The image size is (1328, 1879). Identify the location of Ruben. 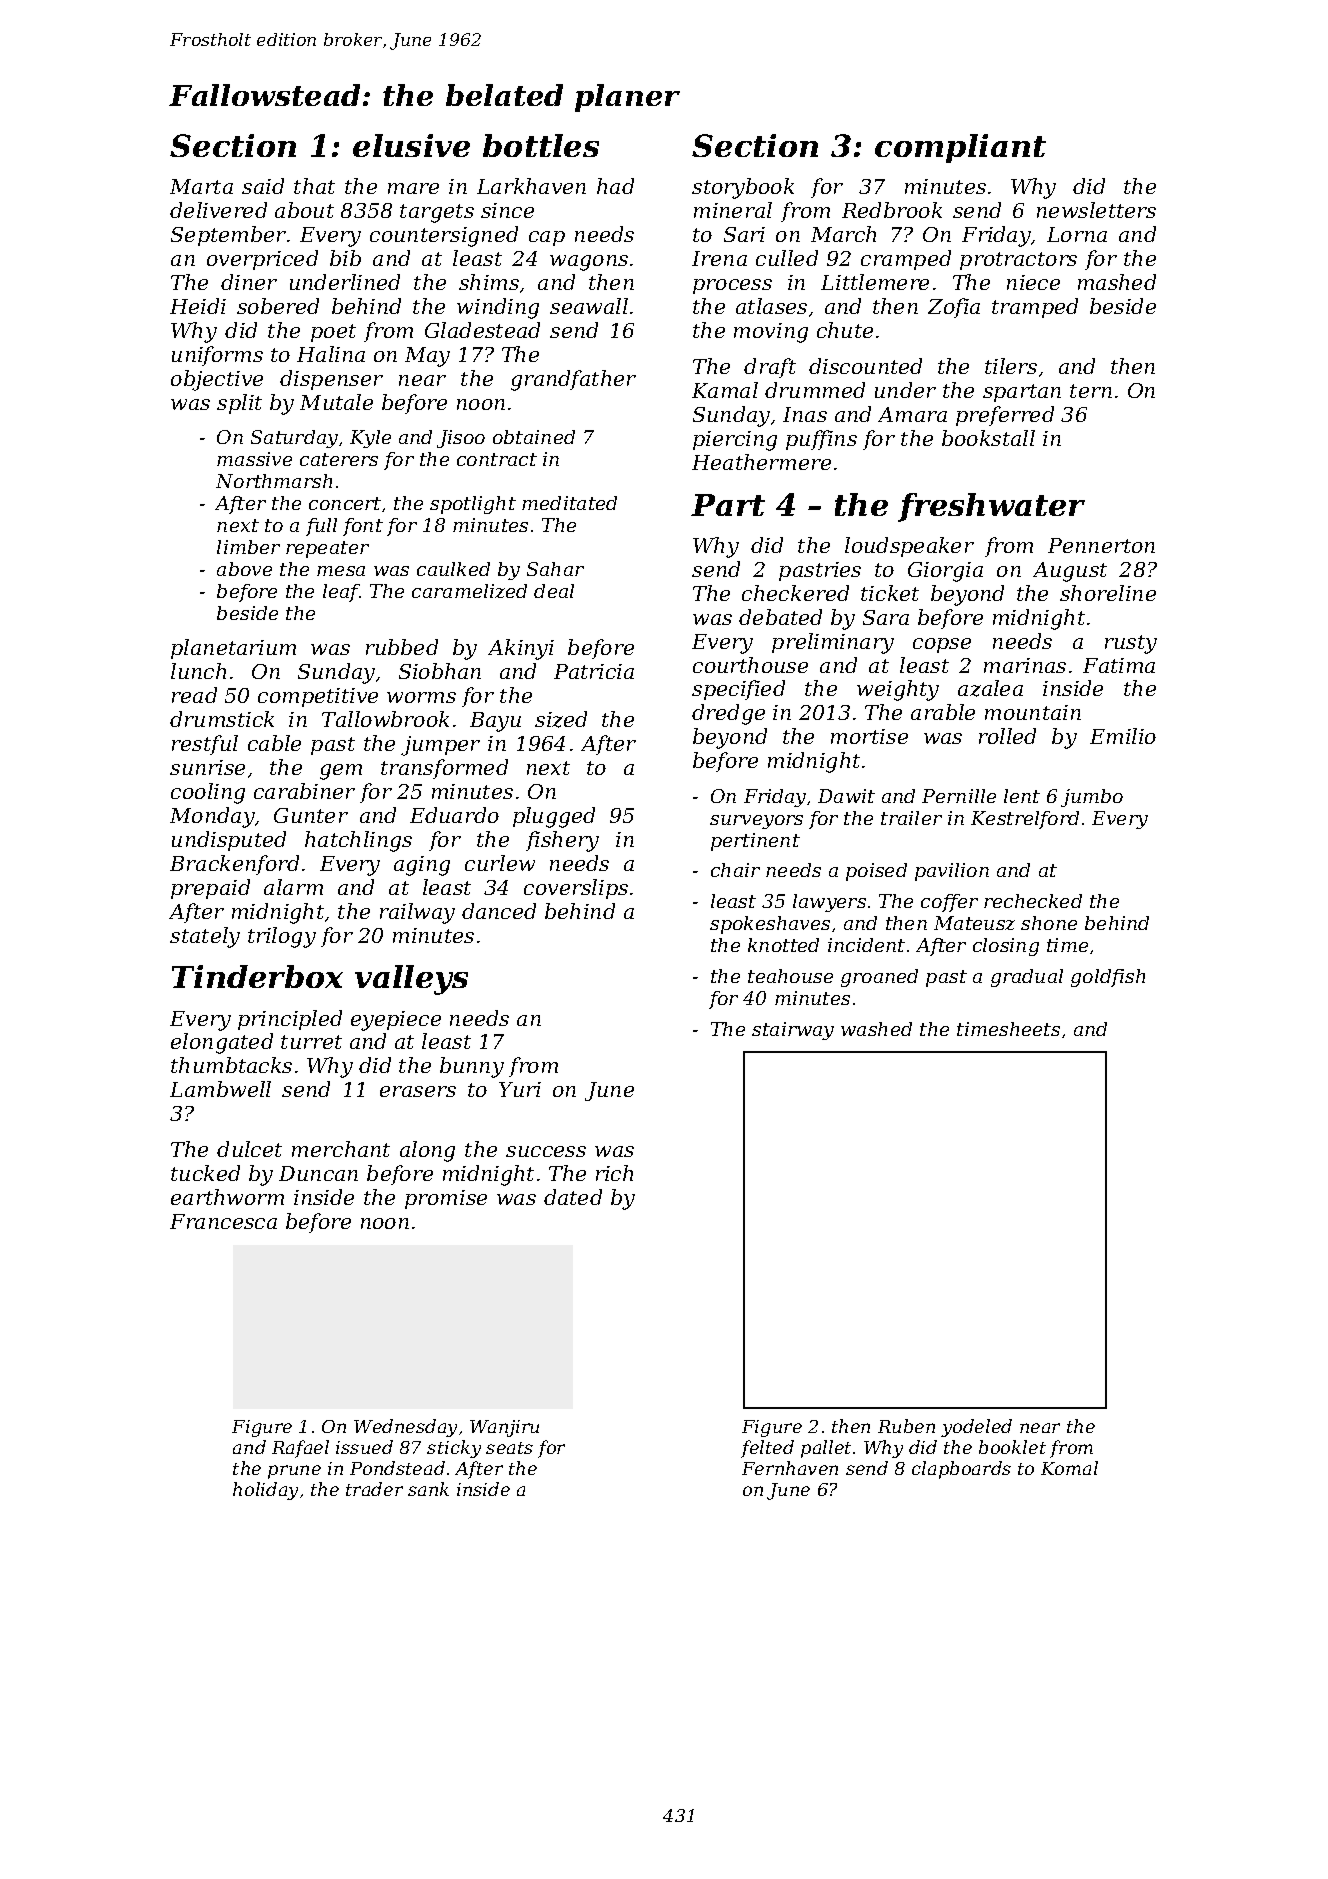
(906, 1426).
